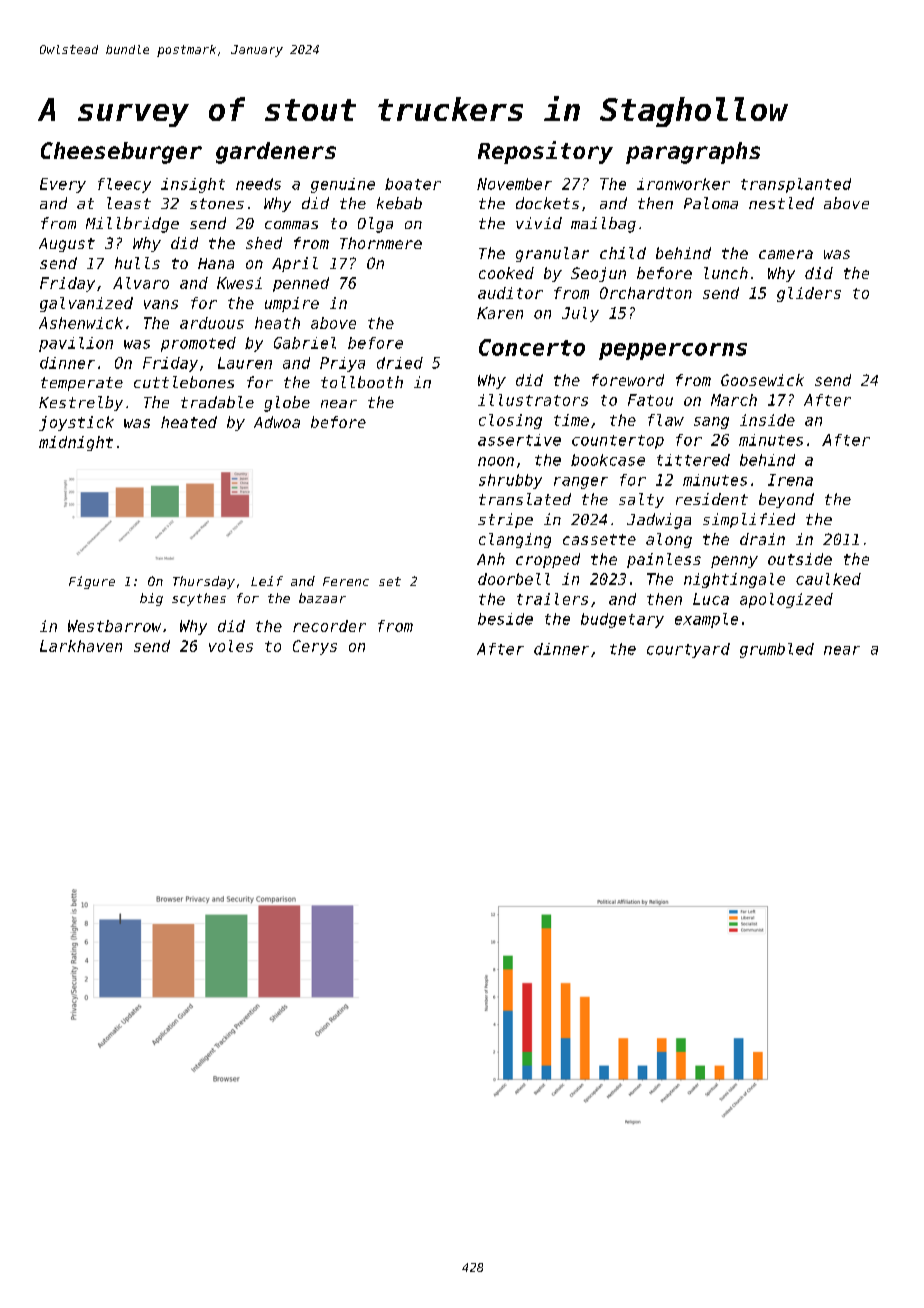  What do you see at coordinates (664, 560) in the page?
I see `painless` at bounding box center [664, 560].
